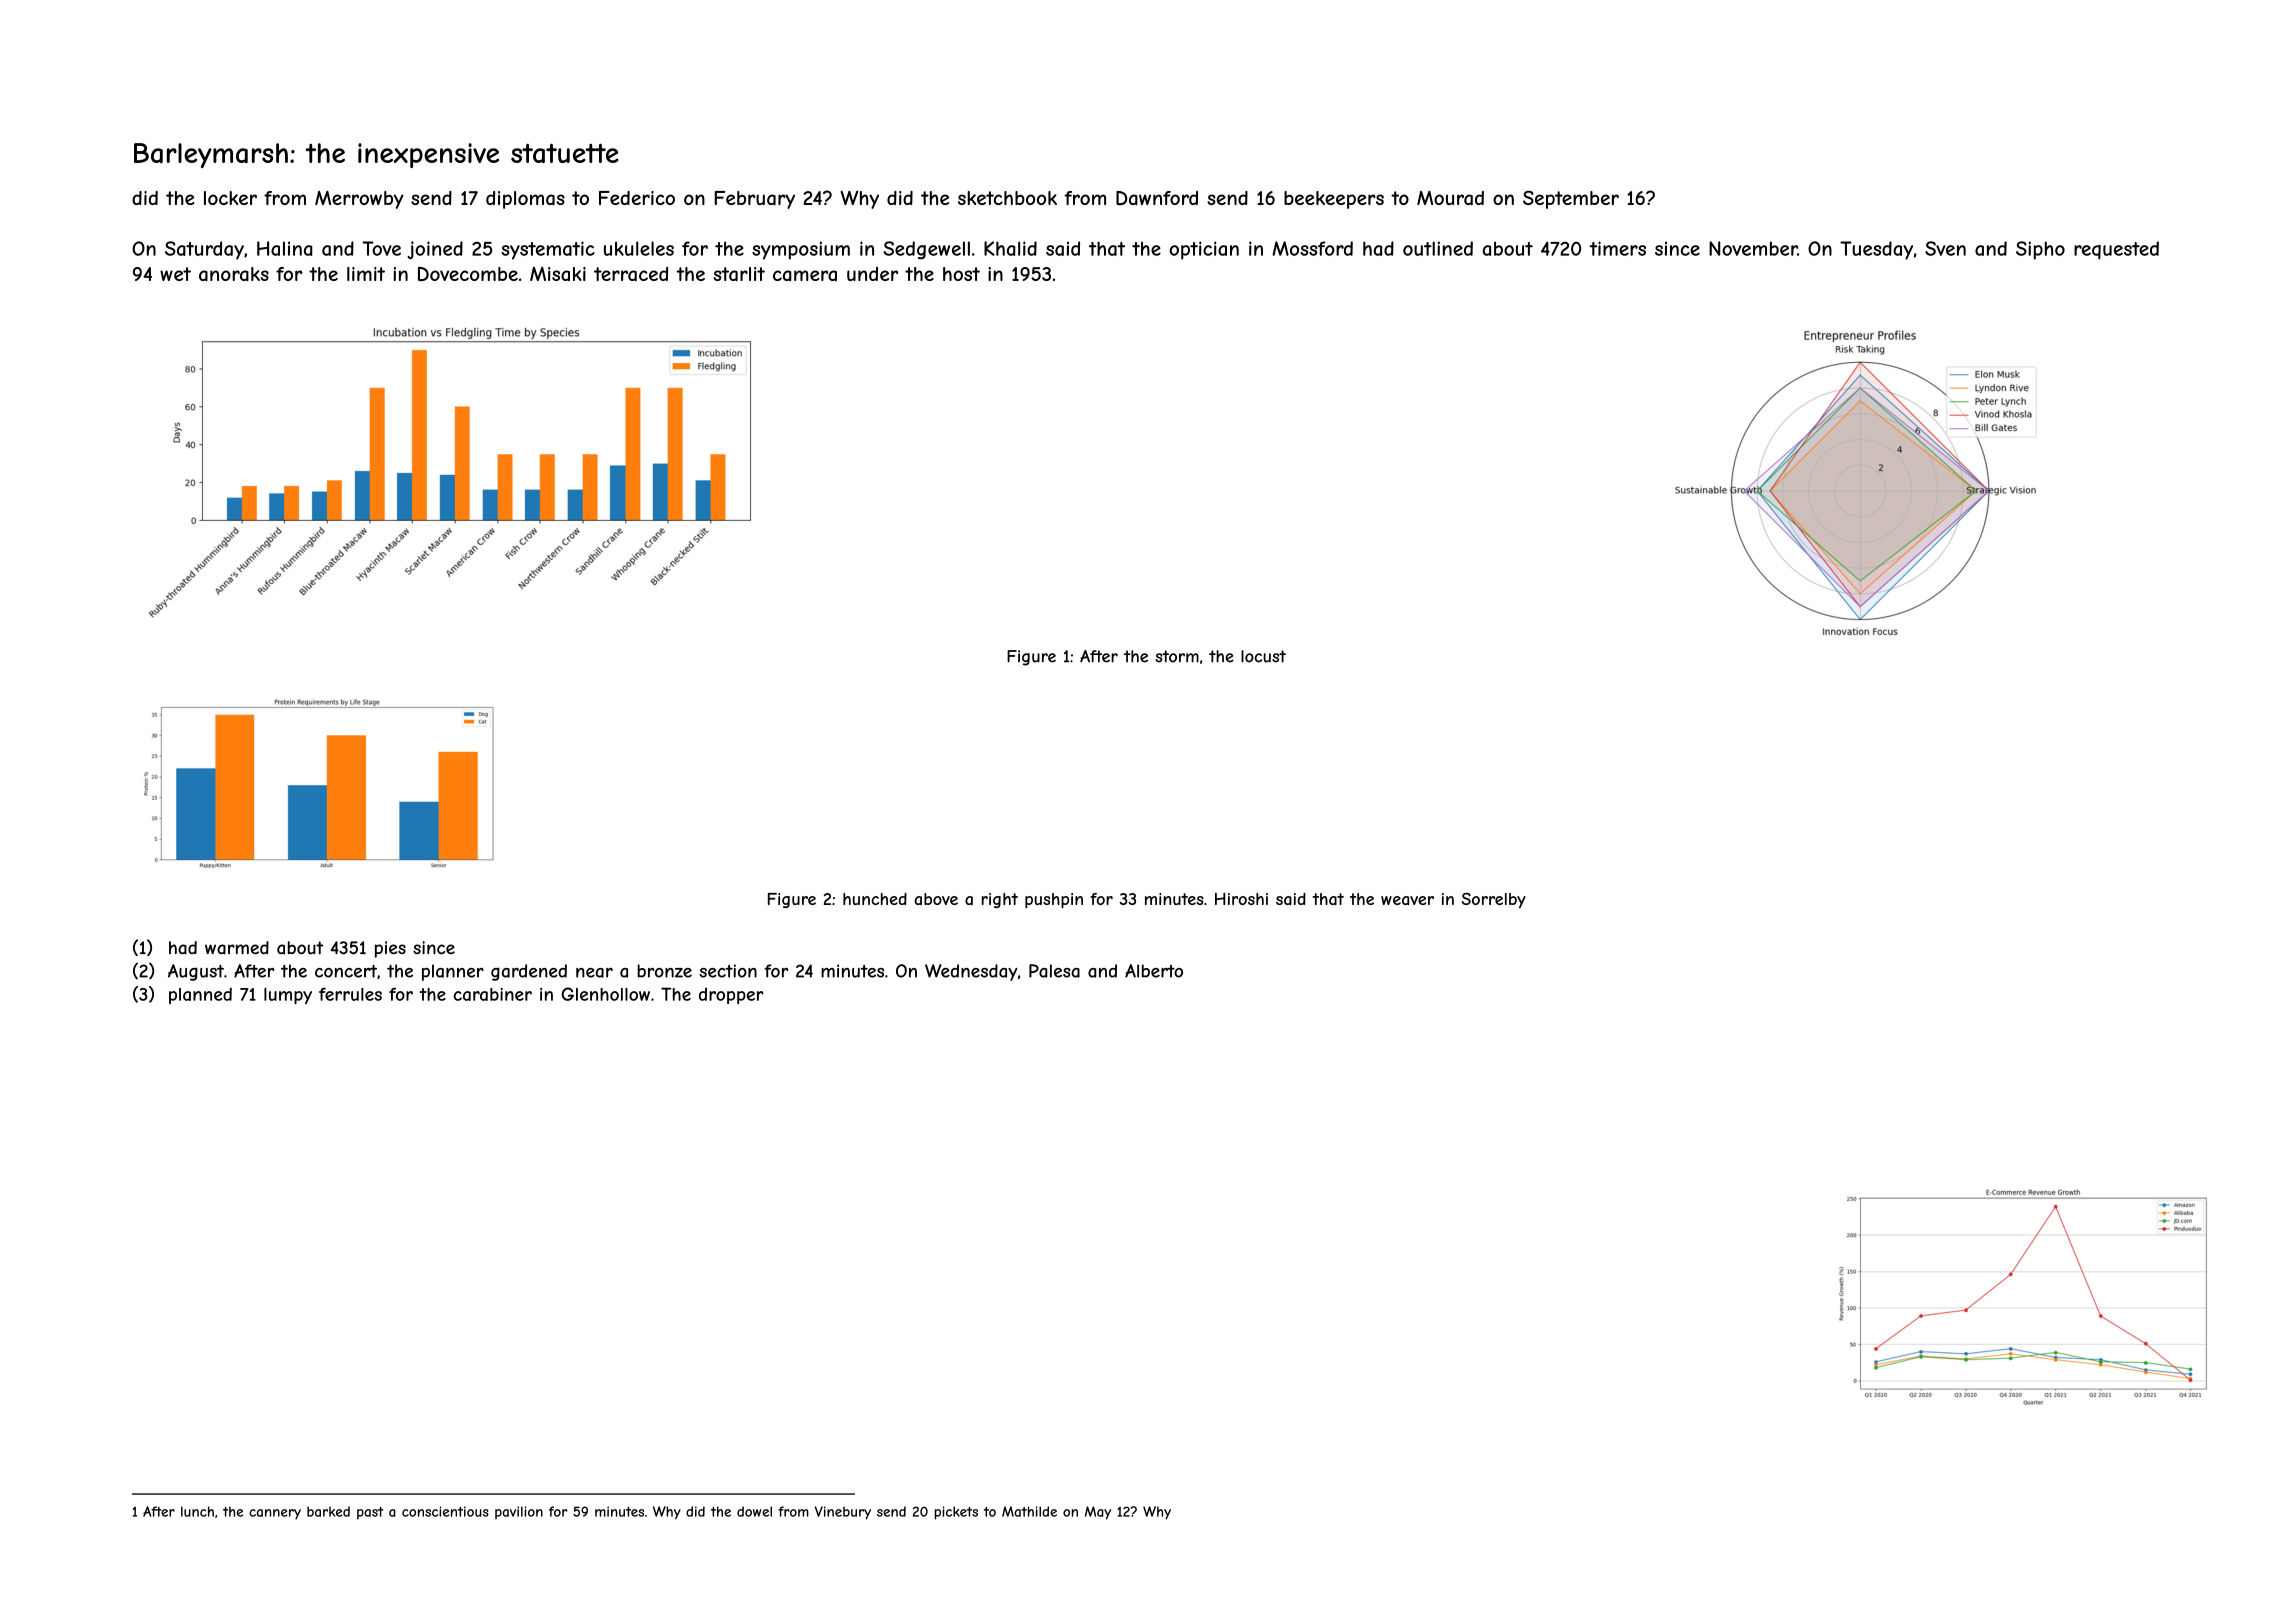 This screenshot has height=1620, width=2292. Describe the element at coordinates (1029, 1511) in the screenshot. I see `Mathilde` at that location.
